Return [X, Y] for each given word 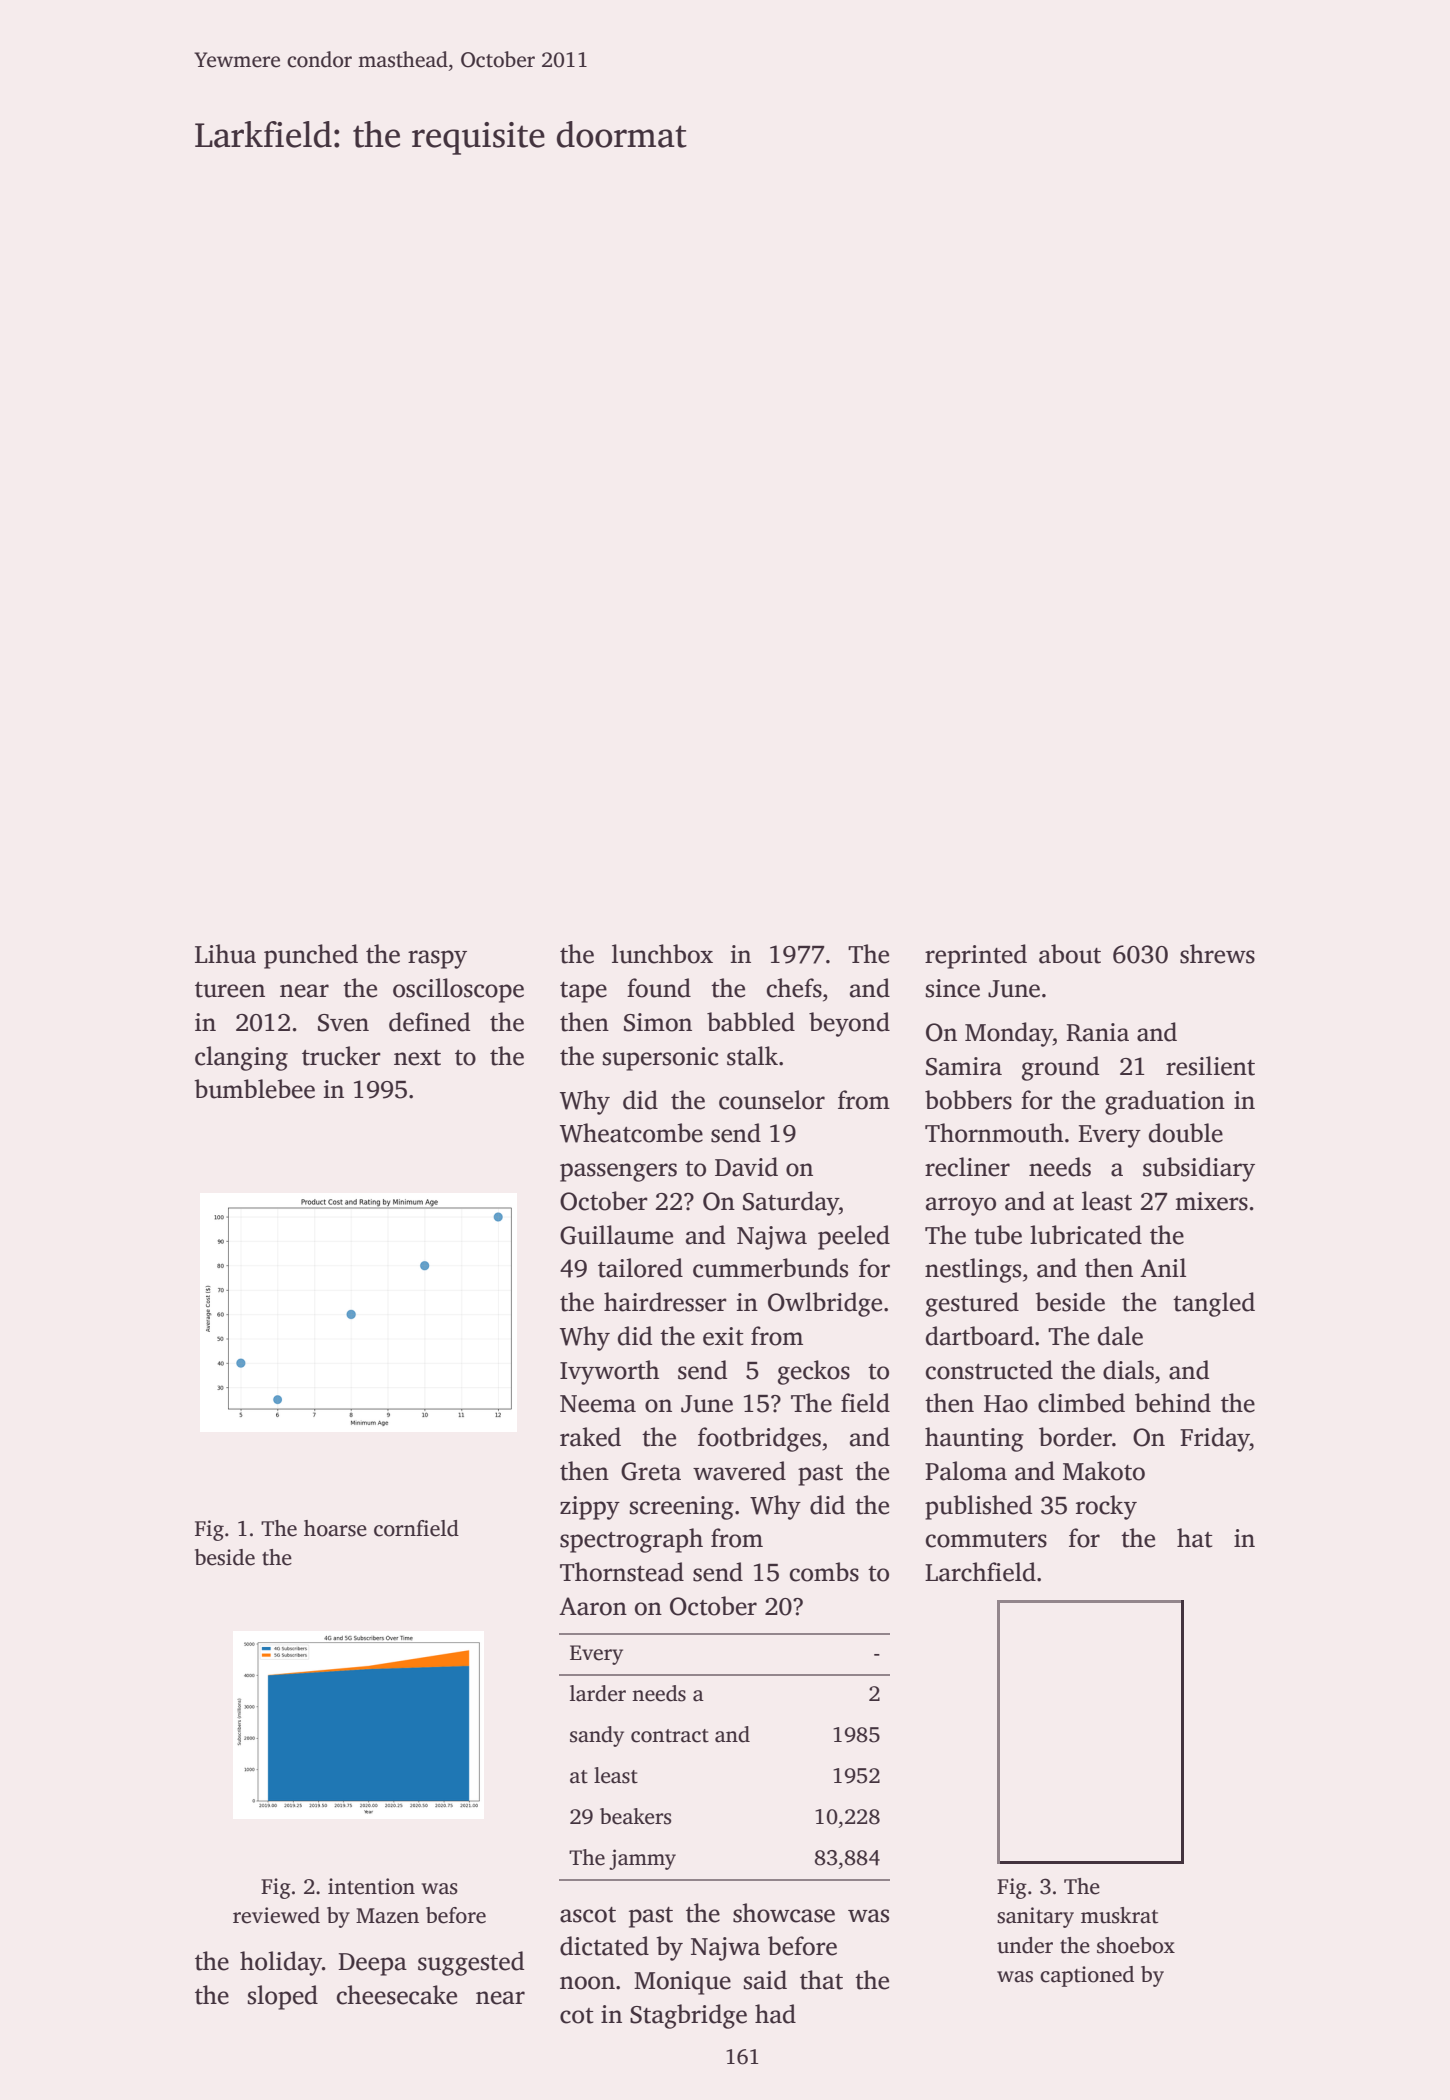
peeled [854, 1237]
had [775, 2014]
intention [371, 1886]
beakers [635, 1816]
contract [670, 1736]
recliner [967, 1167]
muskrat [1119, 1915]
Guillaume [616, 1235]
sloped [283, 1997]
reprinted [976, 956]
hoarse [335, 1528]
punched [311, 956]
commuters [986, 1540]
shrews [1217, 954]
